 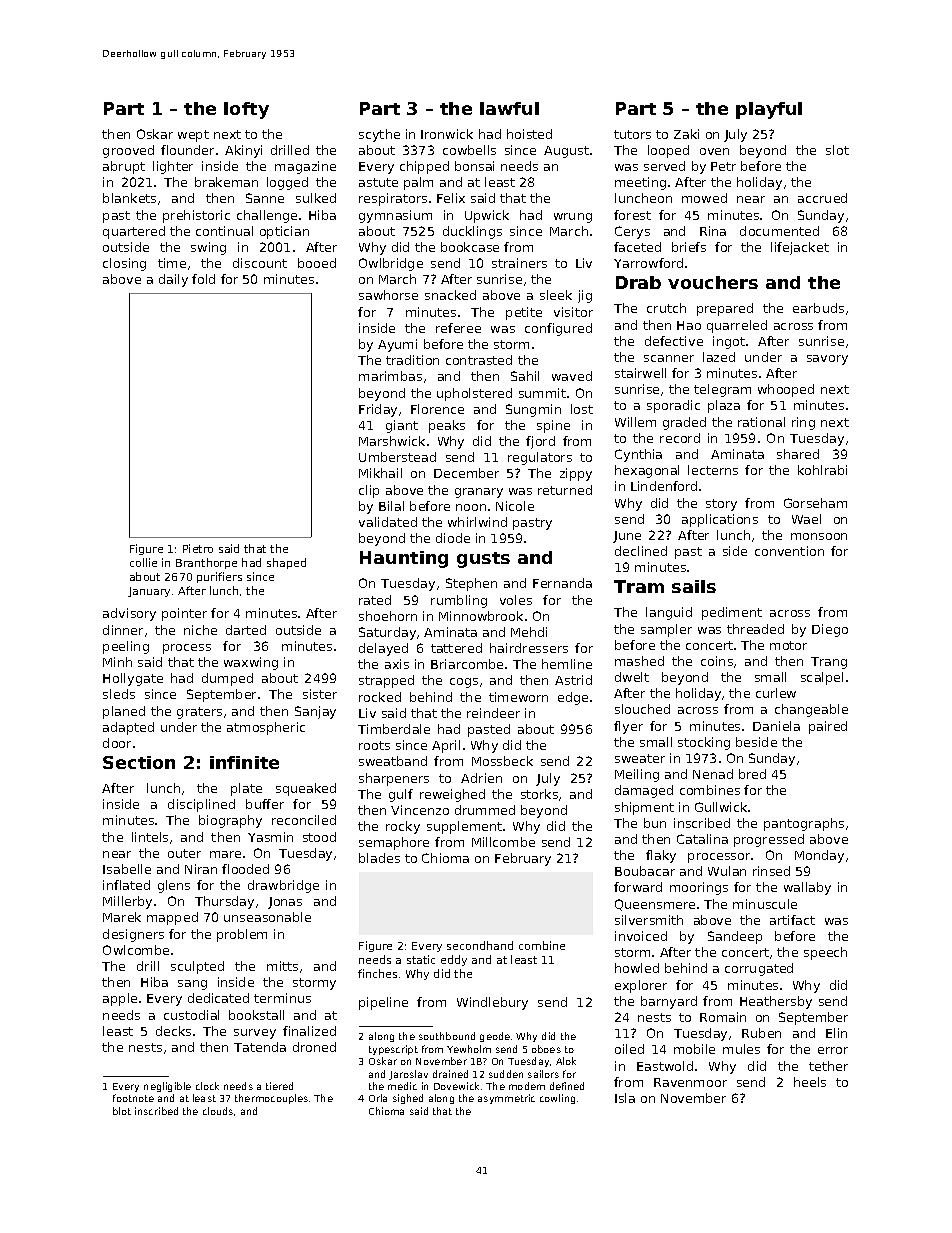 I want to click on collie, so click(x=143, y=562).
